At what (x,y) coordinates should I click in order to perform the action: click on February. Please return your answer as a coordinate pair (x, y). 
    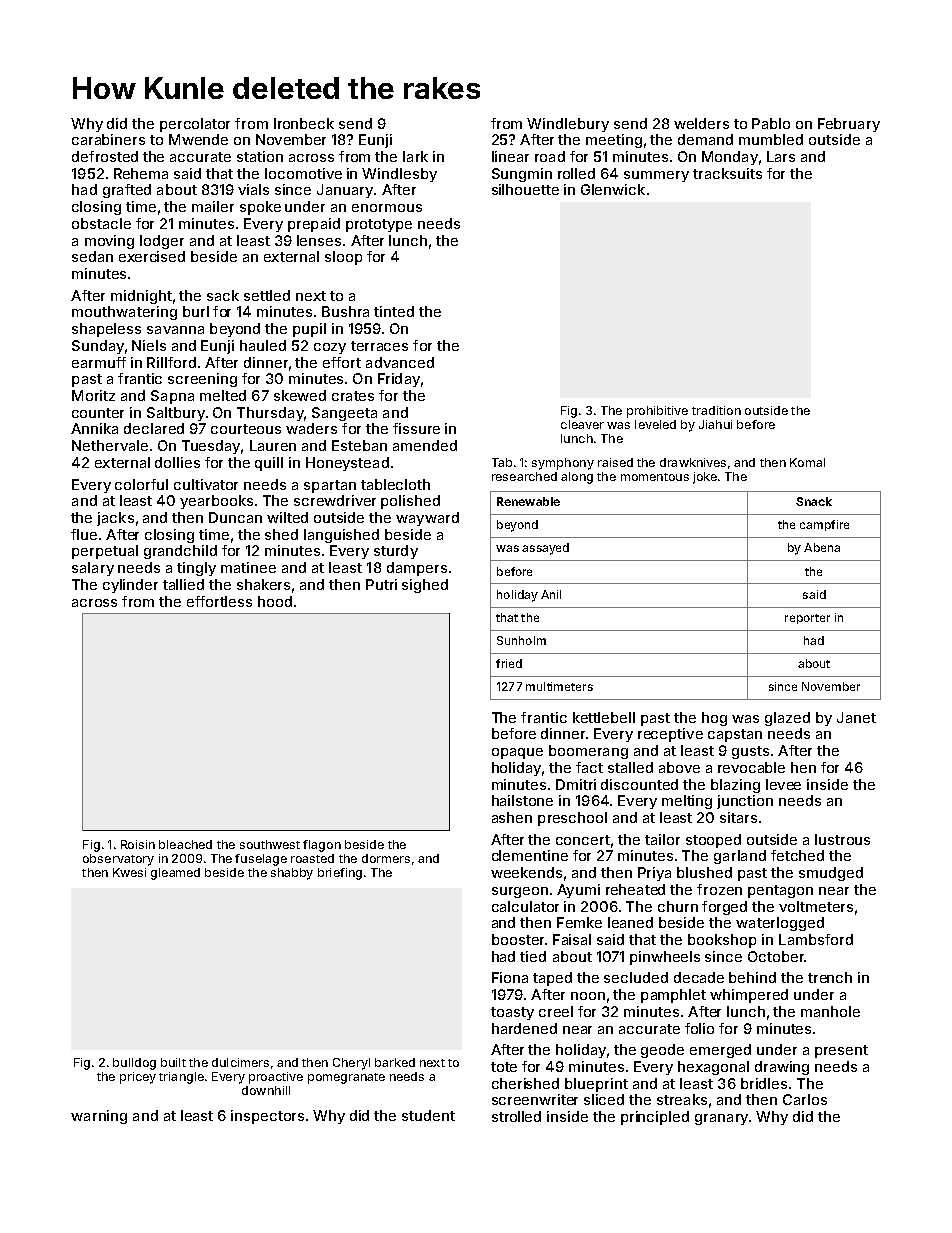
    Looking at the image, I should click on (849, 125).
